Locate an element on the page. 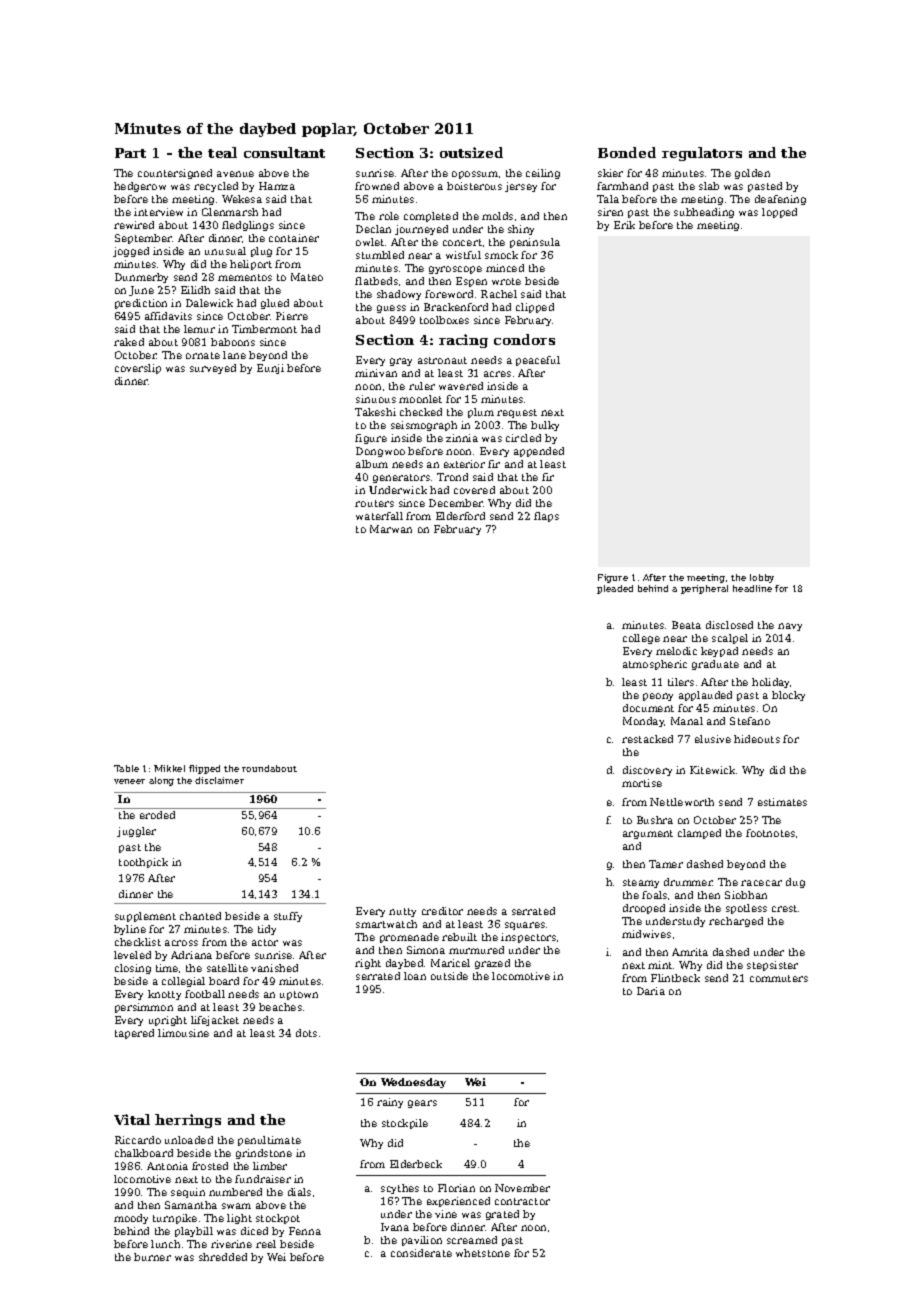  crest is located at coordinates (784, 908).
